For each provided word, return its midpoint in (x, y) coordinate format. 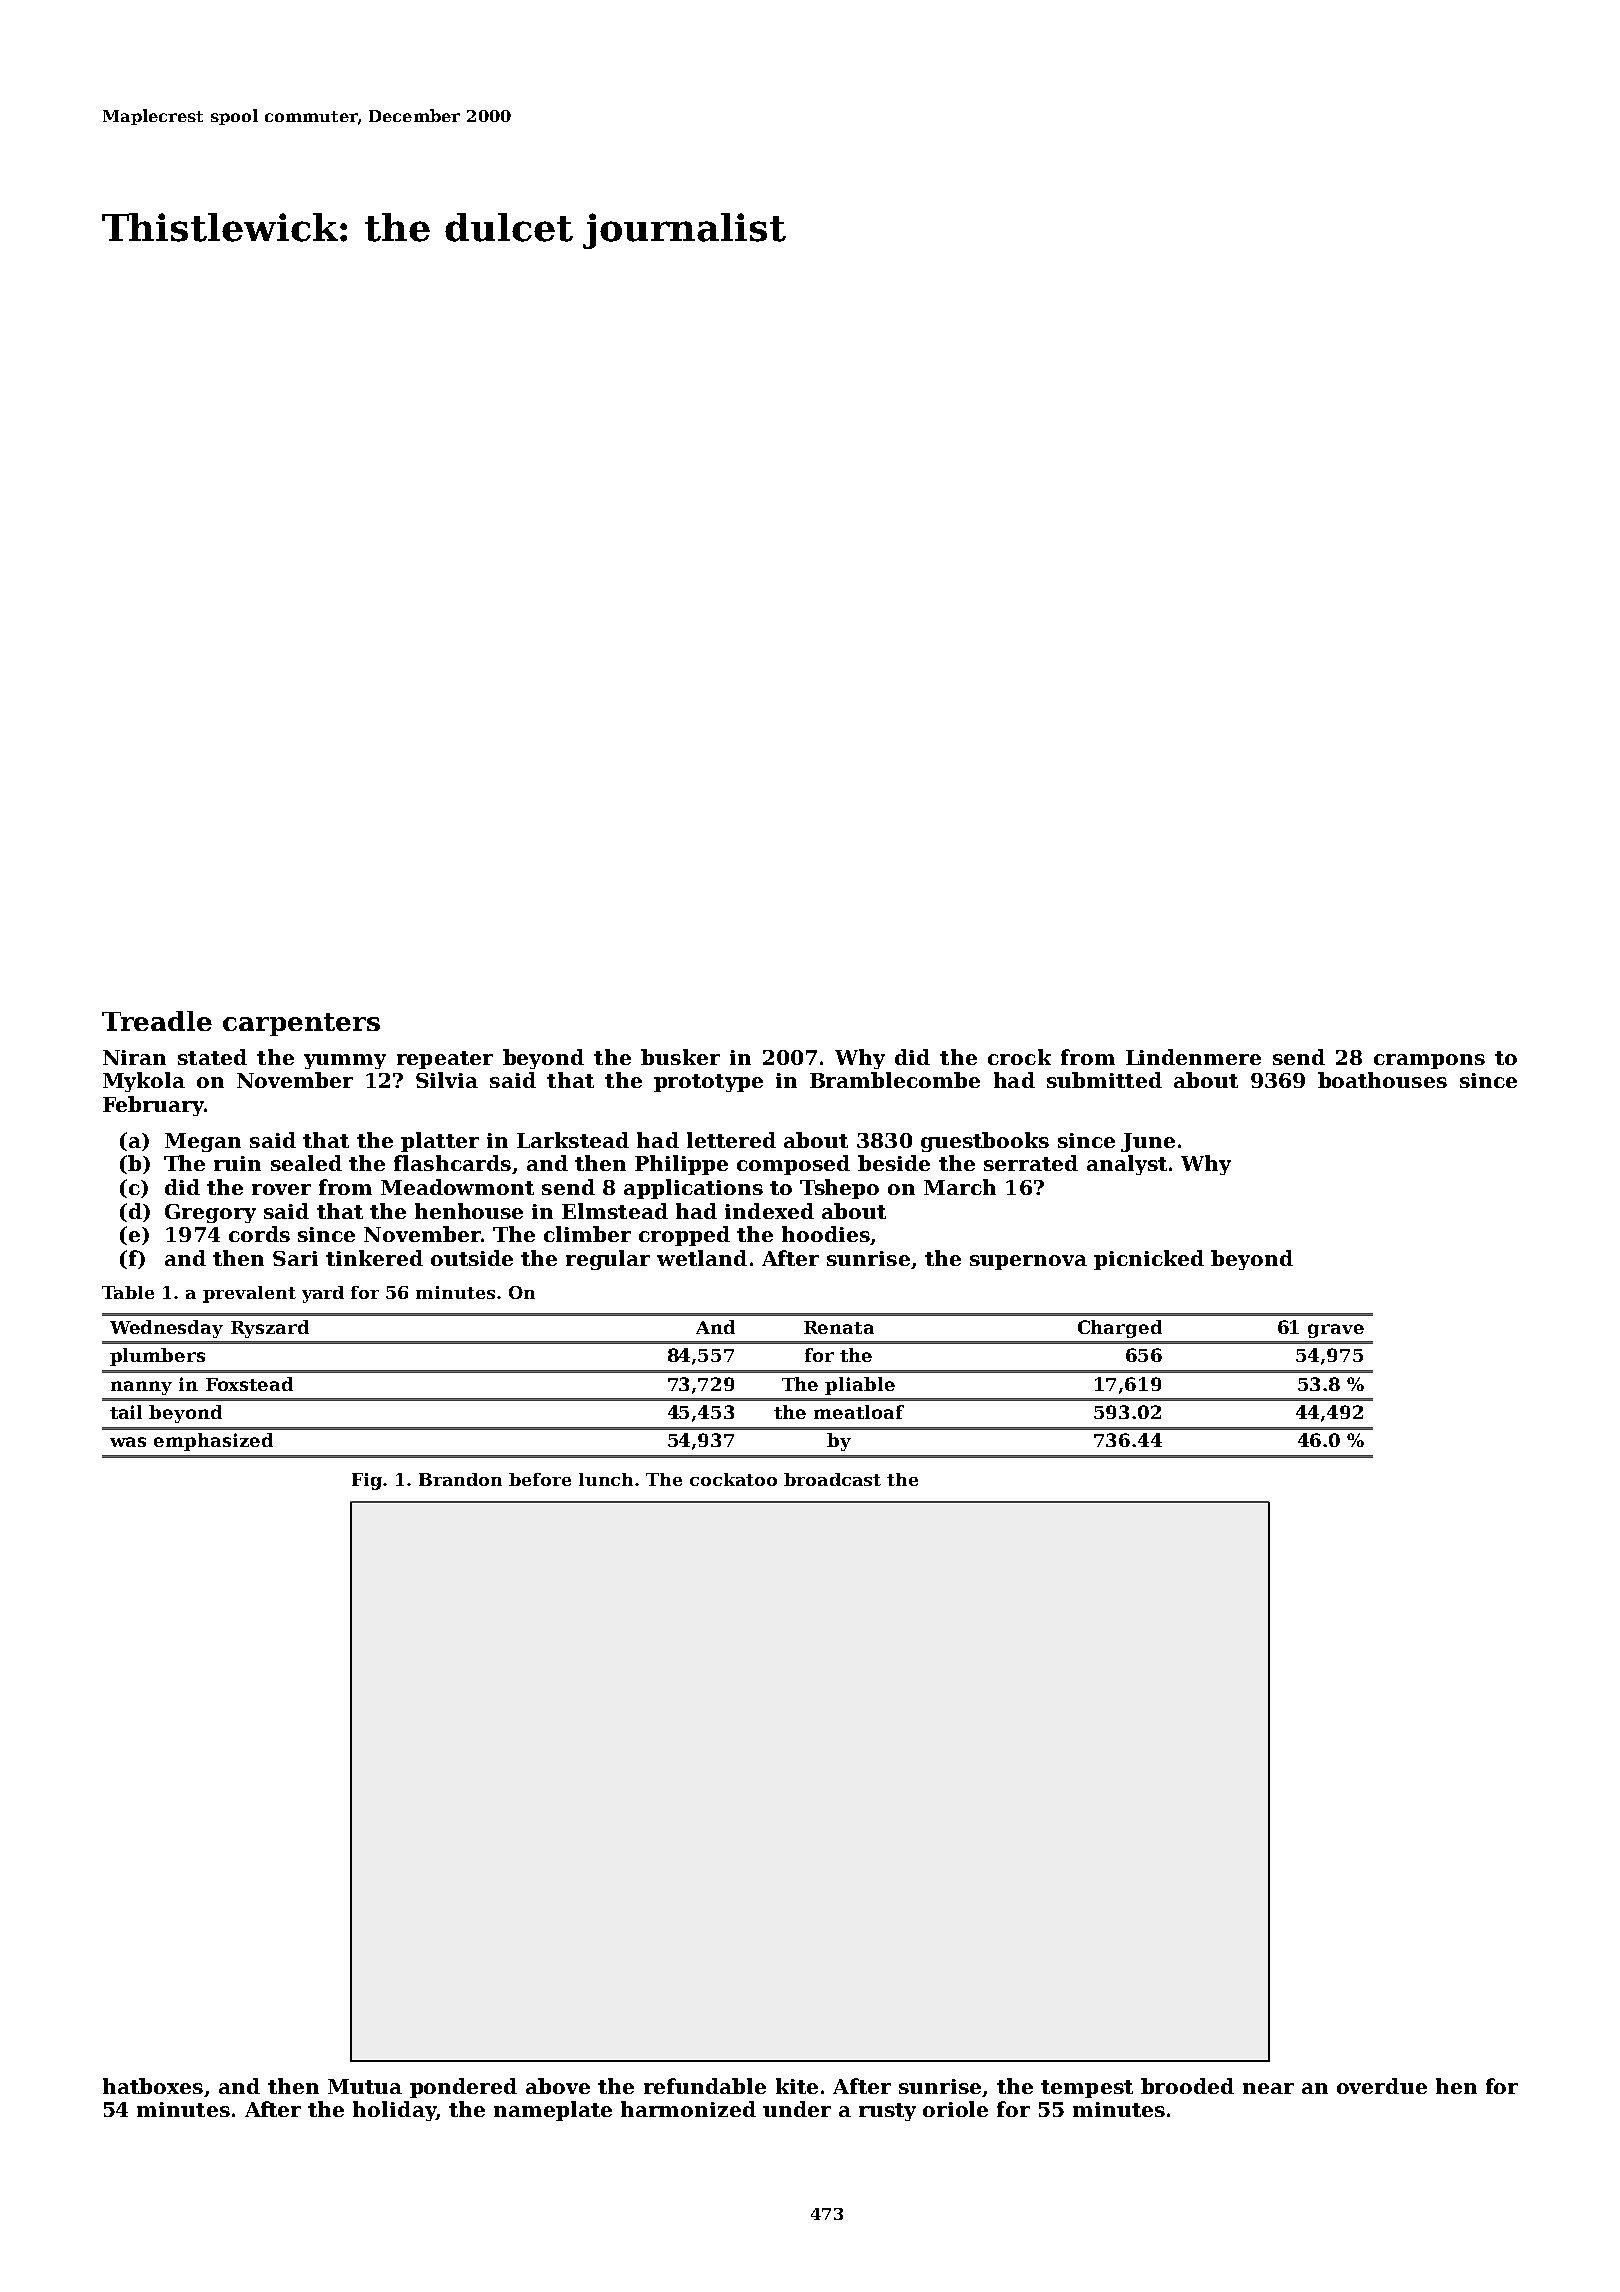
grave (1336, 1331)
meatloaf (859, 1412)
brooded (1187, 2086)
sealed (306, 1163)
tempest (1087, 2089)
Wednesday (166, 1329)
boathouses (1382, 1080)
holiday (394, 2111)
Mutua (365, 2086)
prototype (708, 1083)
